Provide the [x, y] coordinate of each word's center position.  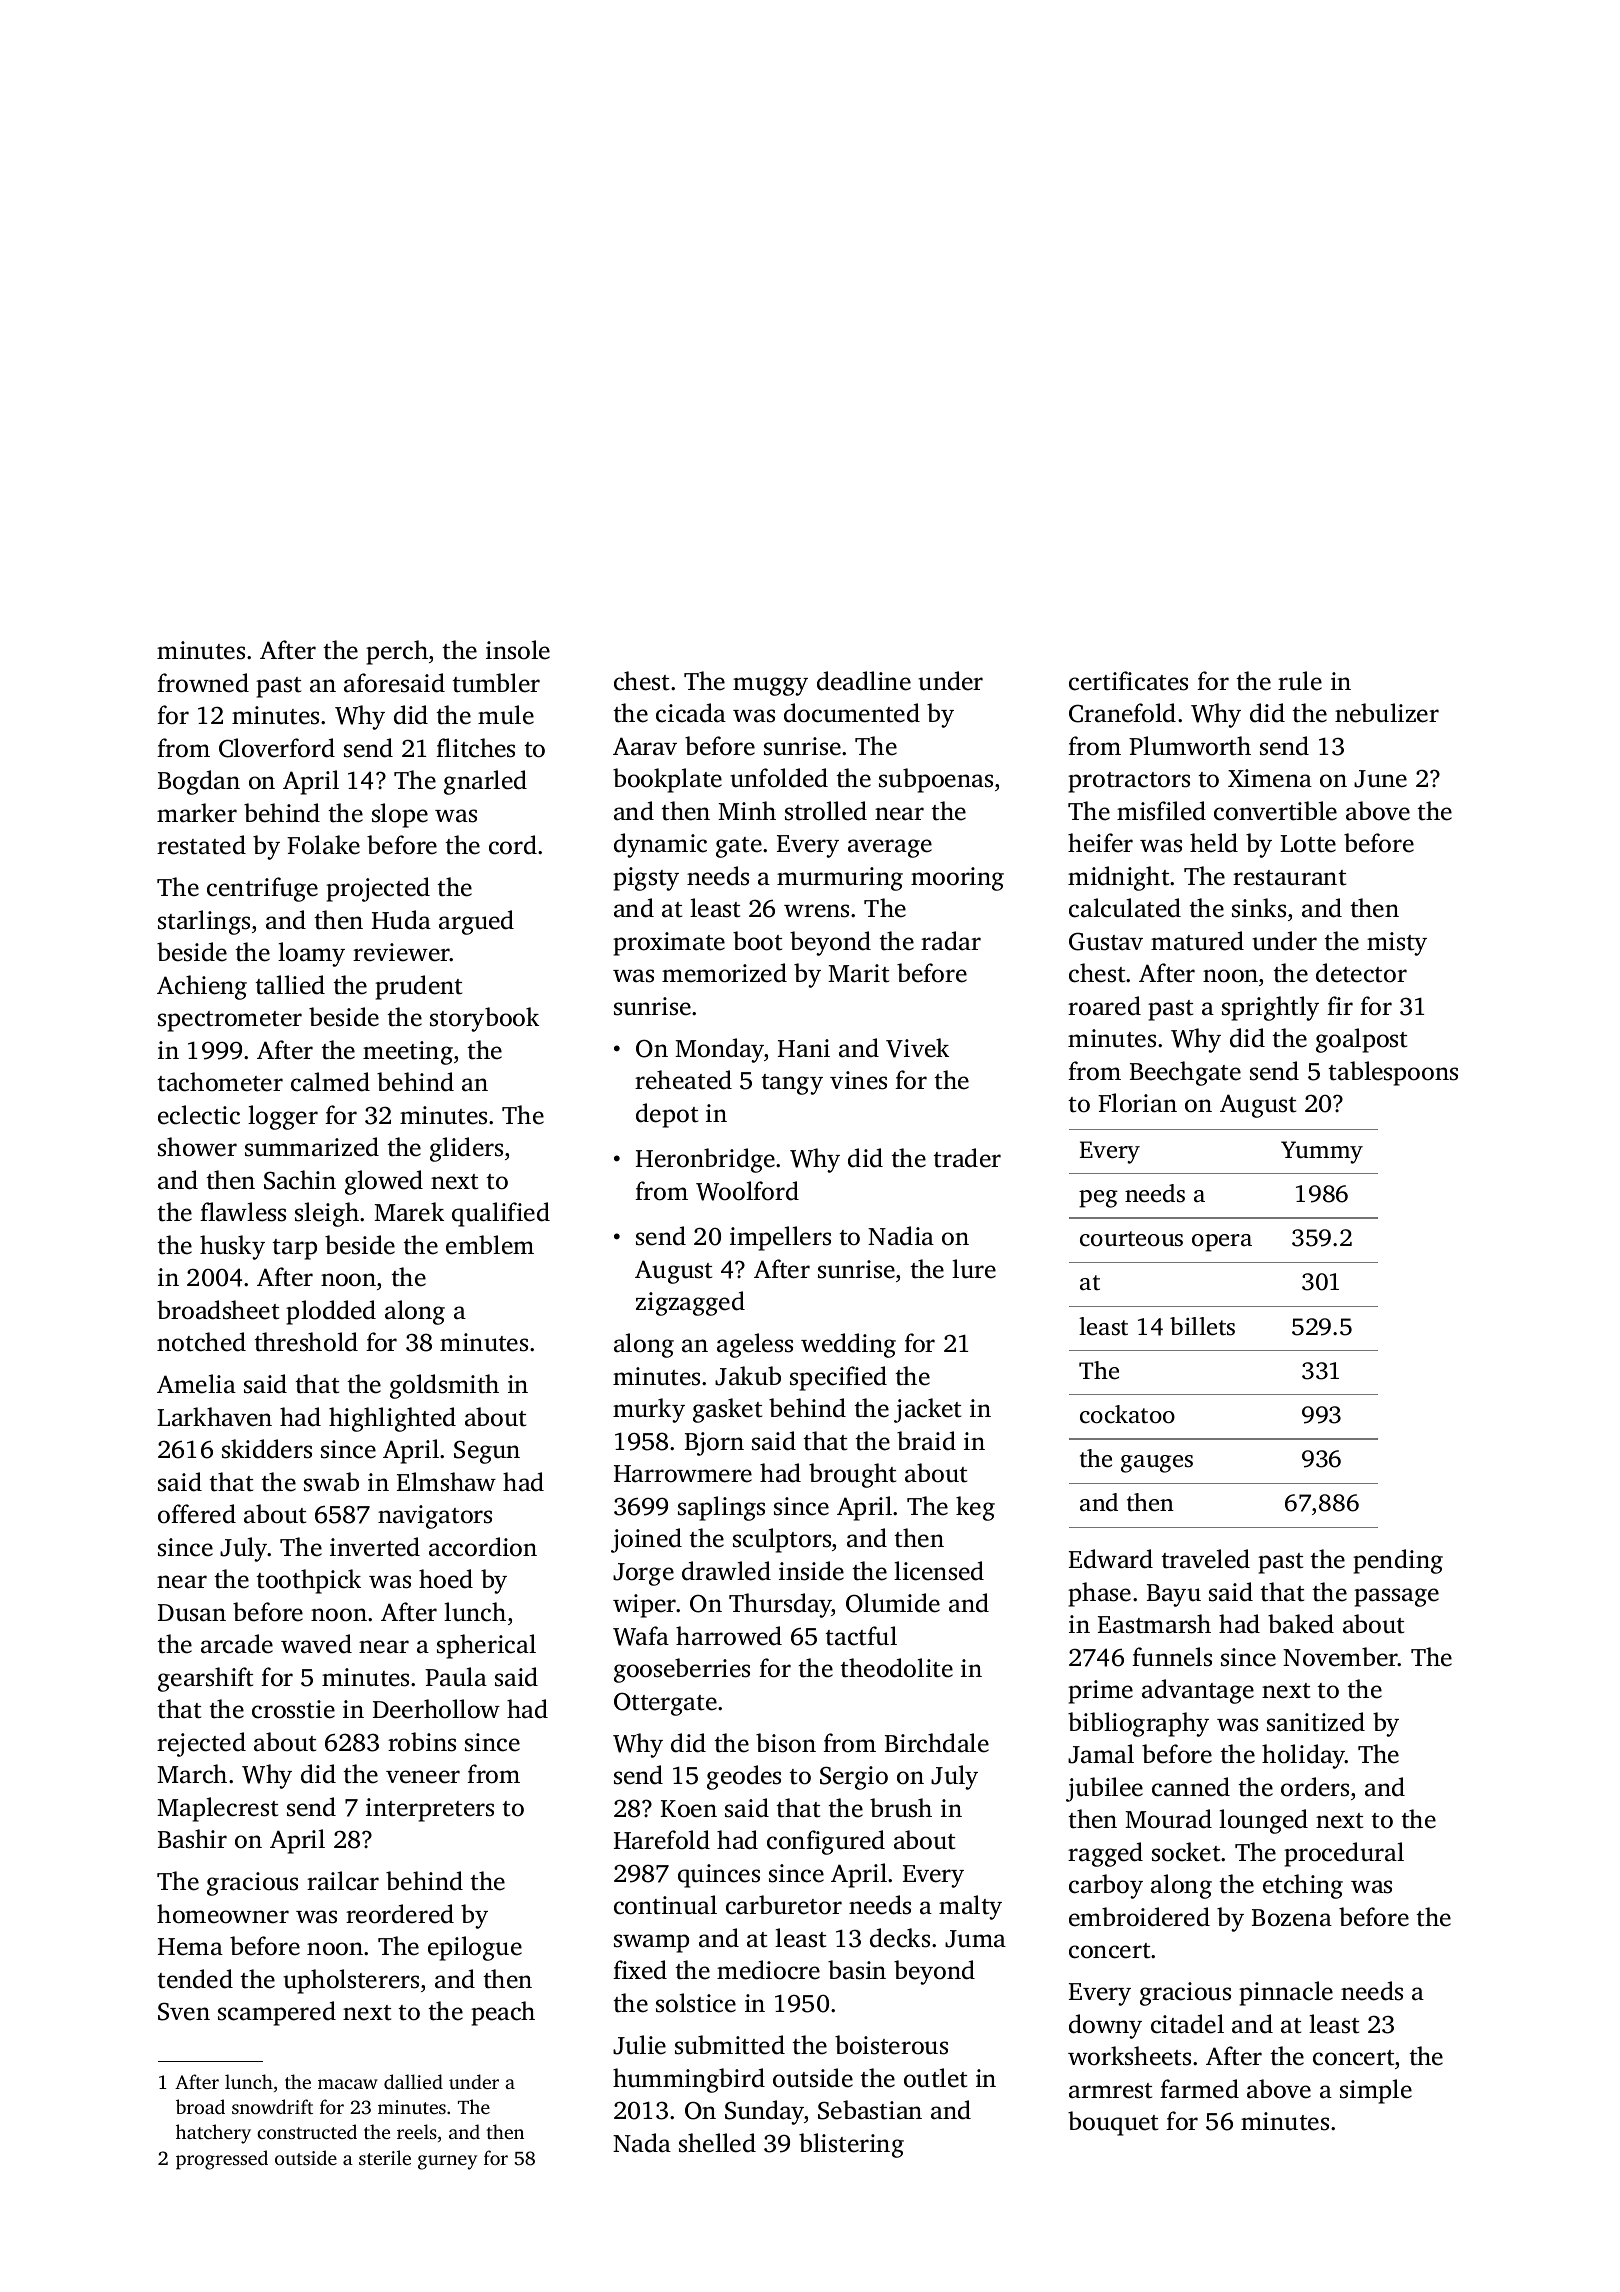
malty [970, 1907]
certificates [1128, 681]
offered [197, 1514]
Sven [184, 2011]
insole [518, 650]
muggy [770, 686]
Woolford [747, 1191]
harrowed [729, 1636]
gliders [466, 1149]
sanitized [1316, 1722]
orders [1315, 1787]
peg [1098, 1199]
